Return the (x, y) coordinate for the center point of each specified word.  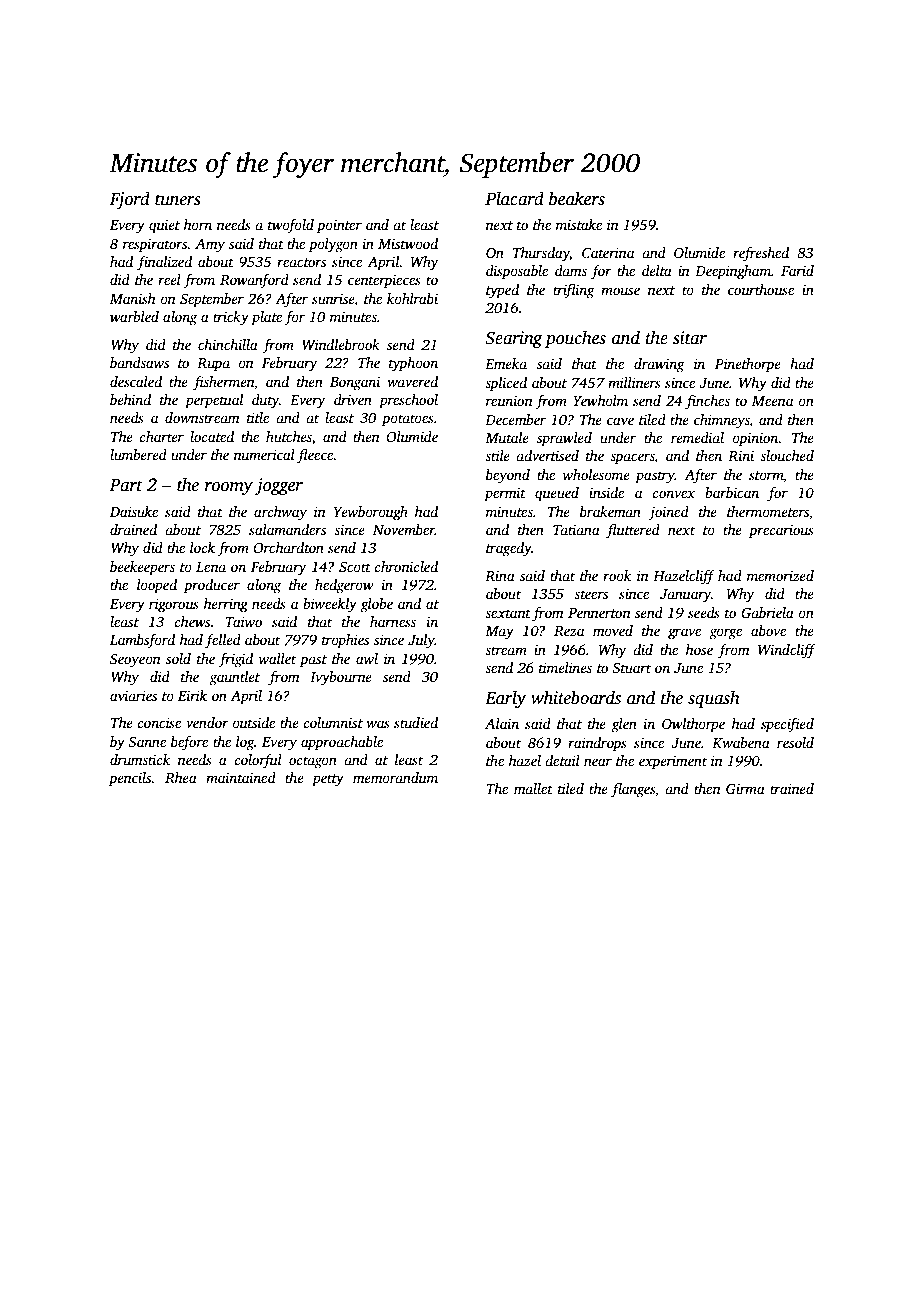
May (499, 633)
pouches (575, 339)
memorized (780, 575)
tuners (178, 200)
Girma (745, 788)
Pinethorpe (748, 365)
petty (328, 780)
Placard (514, 198)
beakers (577, 198)
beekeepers (142, 568)
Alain (502, 723)
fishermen (223, 383)
